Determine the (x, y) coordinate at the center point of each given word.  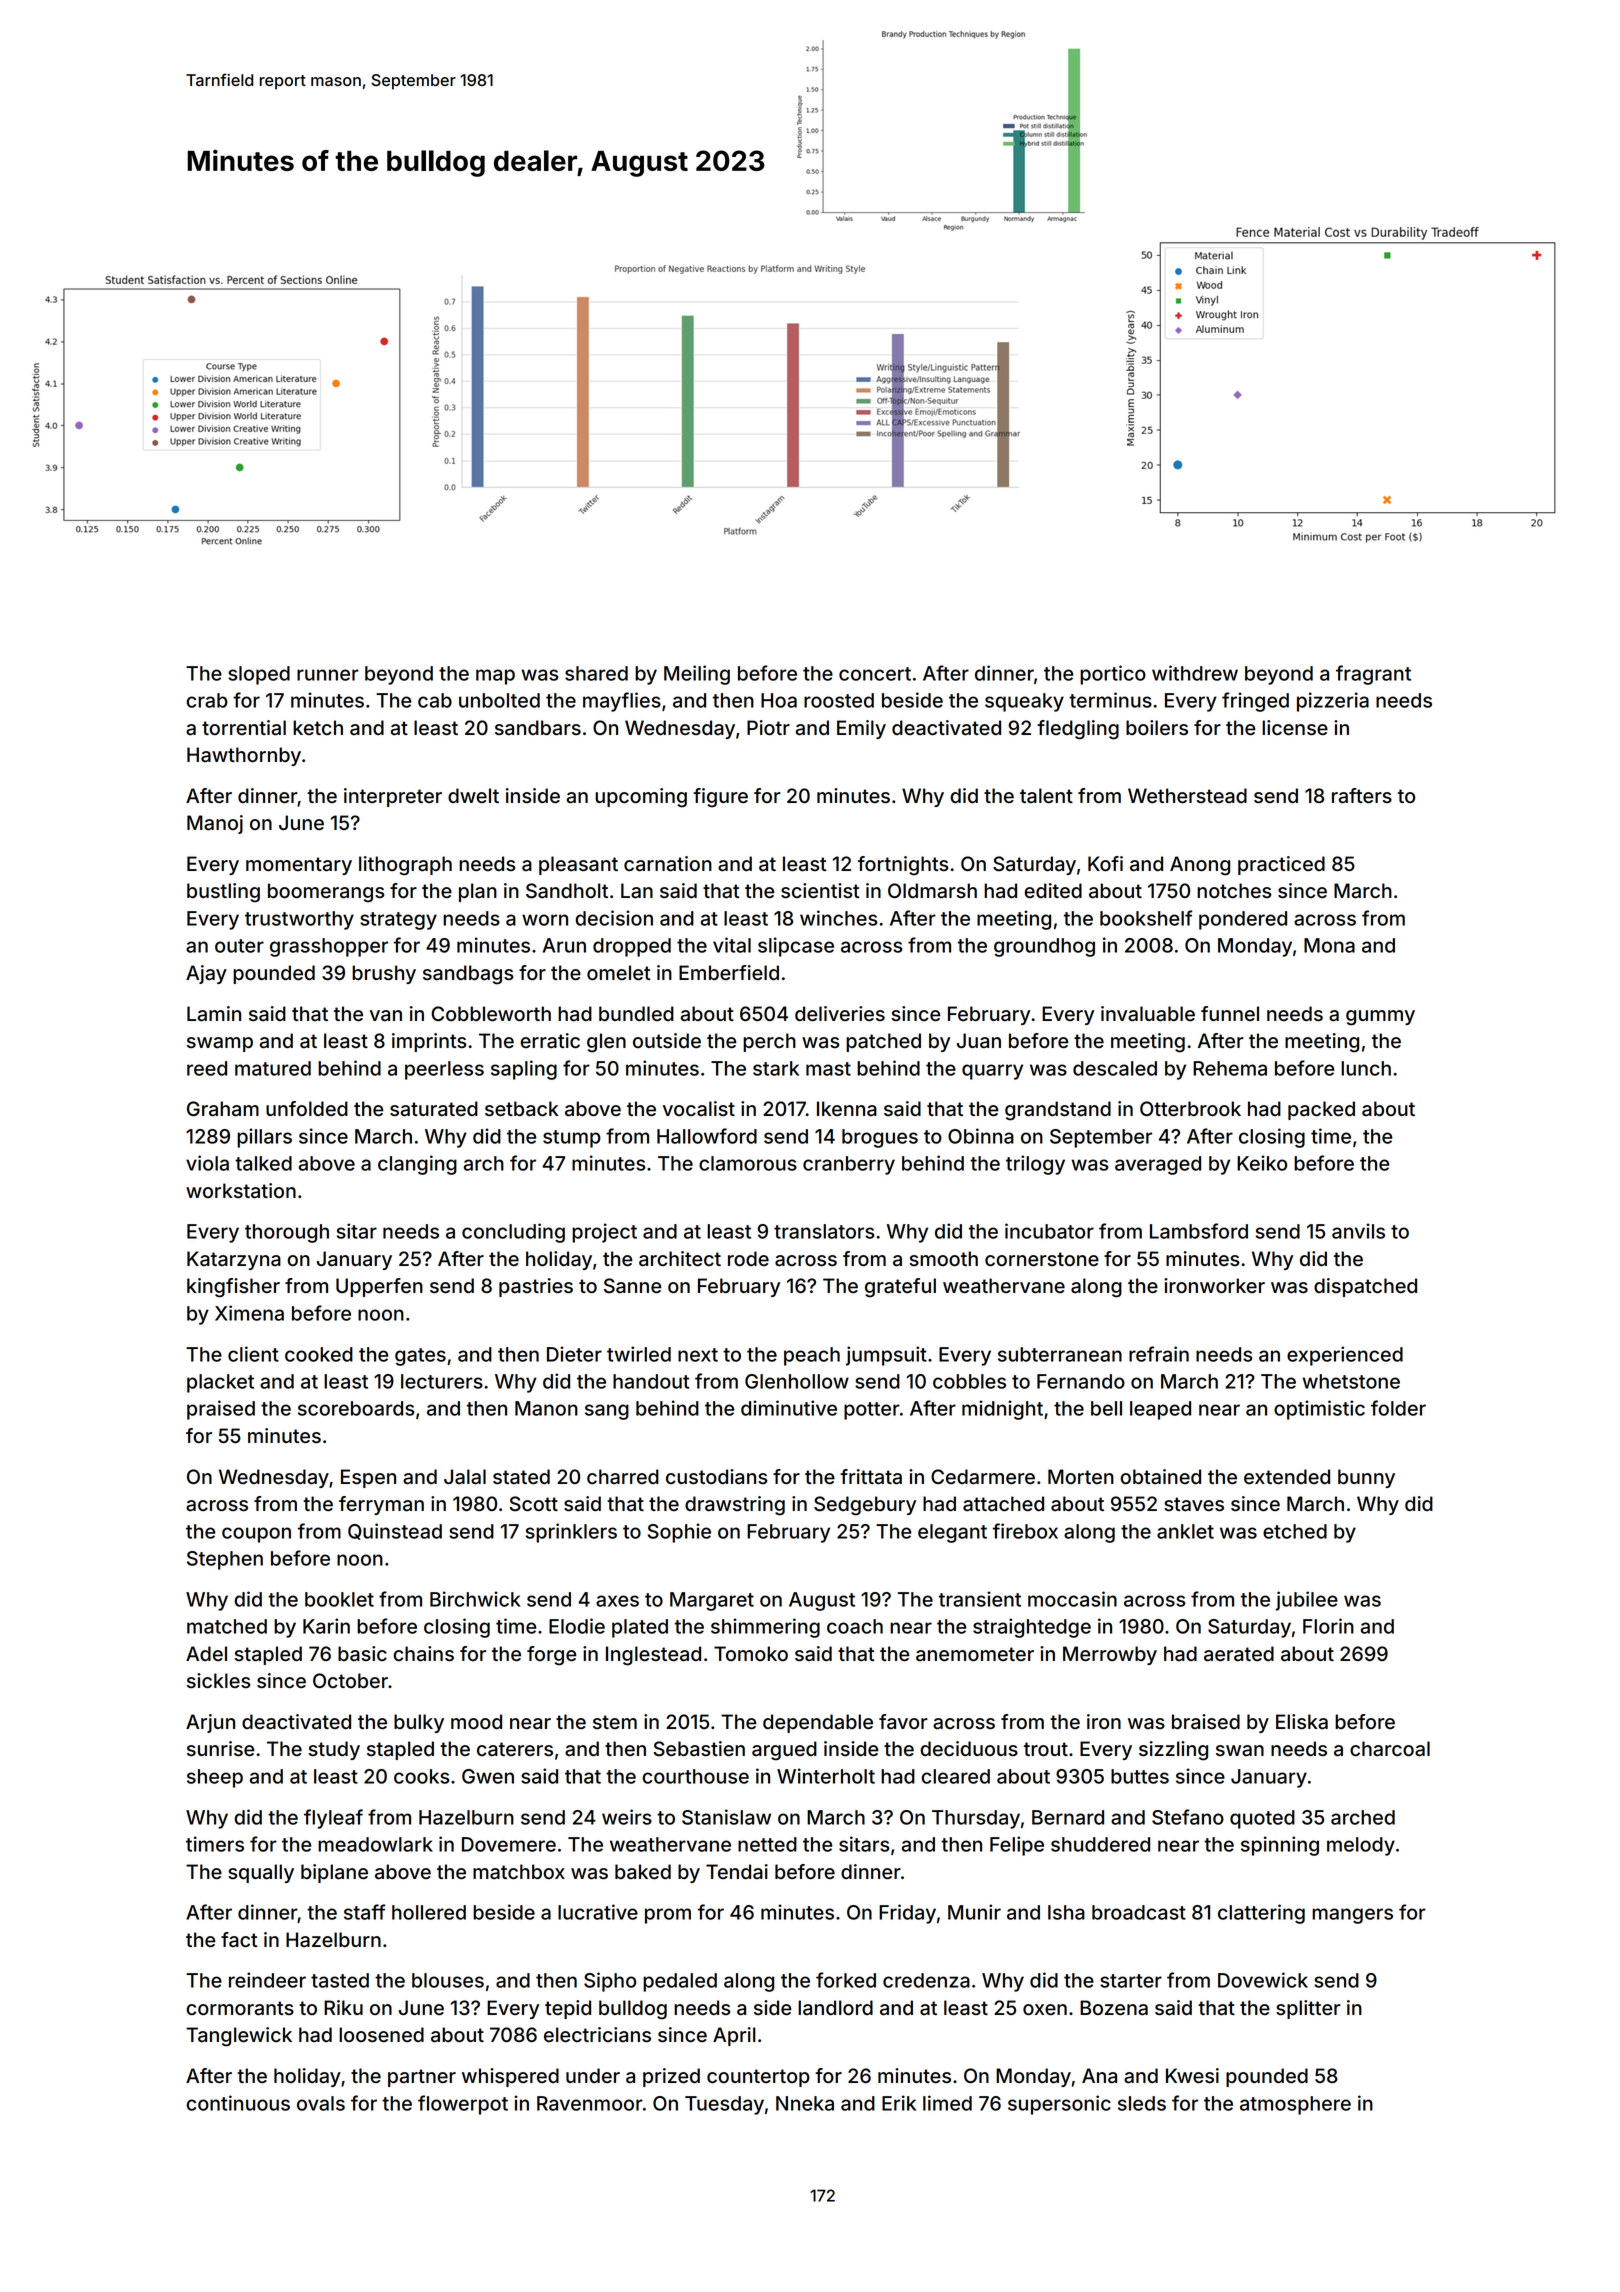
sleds (1142, 2103)
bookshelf (1146, 918)
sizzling (1173, 1751)
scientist (820, 890)
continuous (238, 2103)
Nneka (805, 2103)
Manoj (215, 824)
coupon (256, 1535)
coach (855, 1626)
